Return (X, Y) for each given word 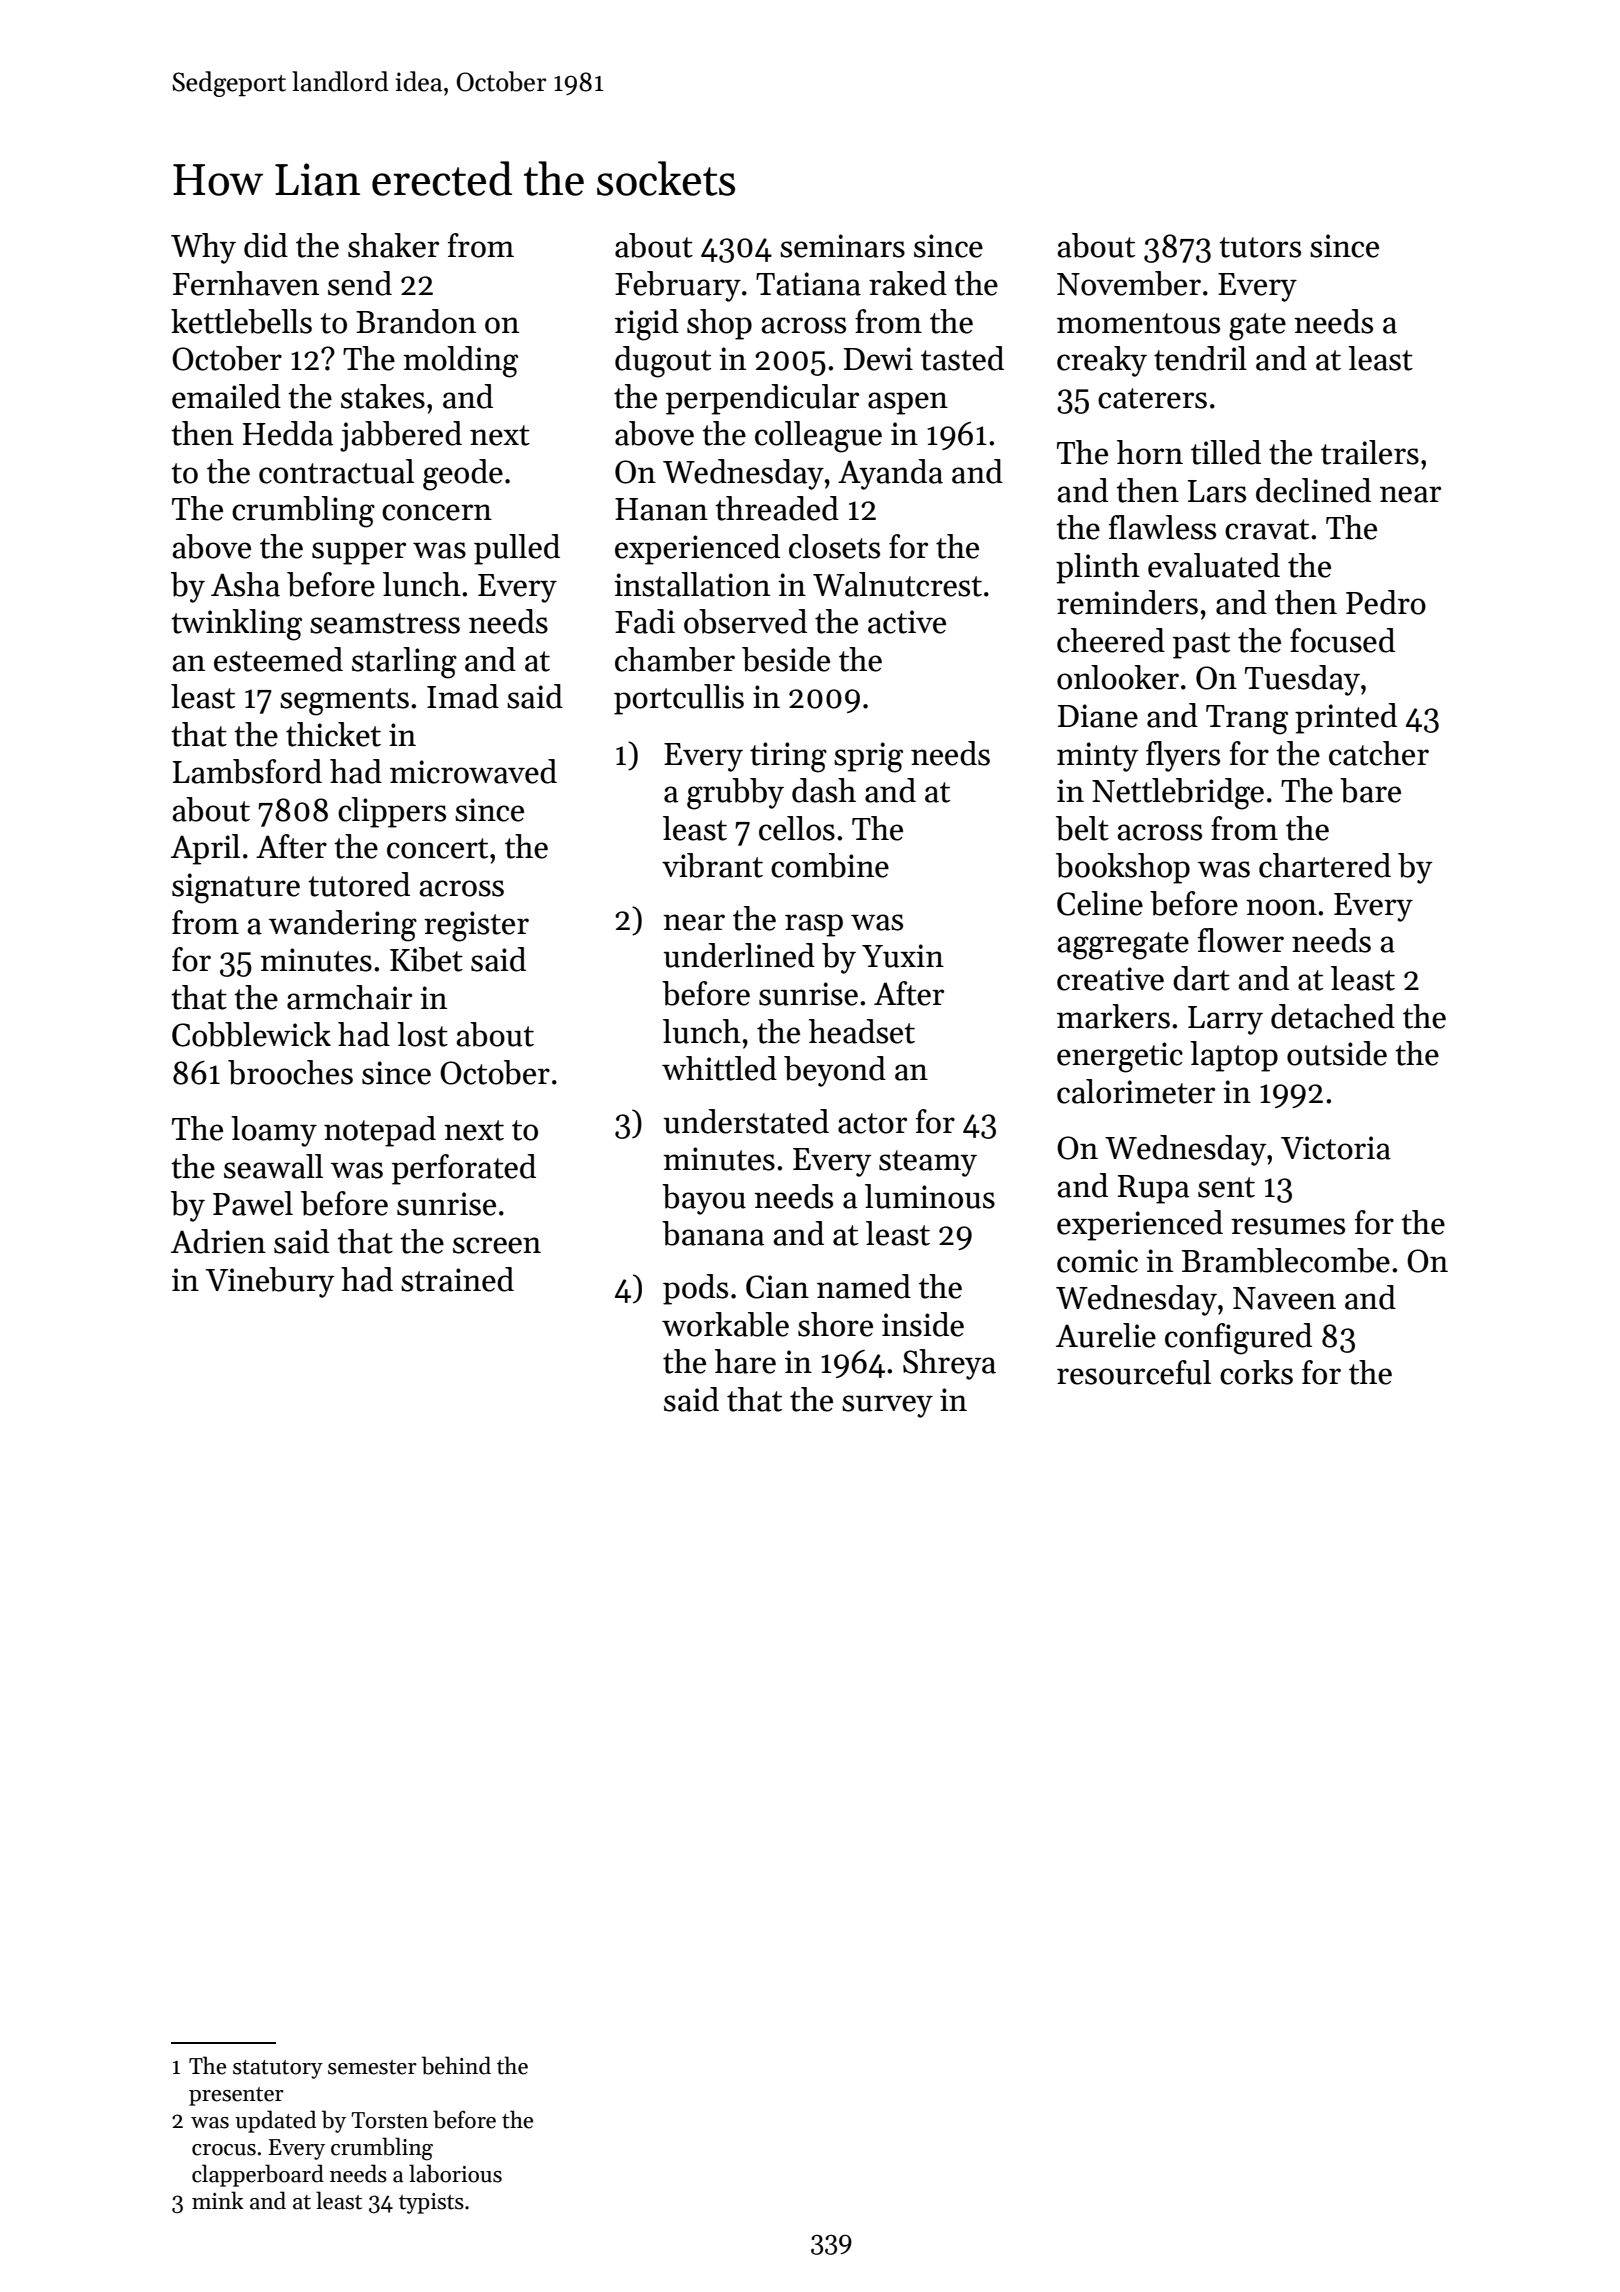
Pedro (1386, 602)
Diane (1098, 716)
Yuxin (903, 956)
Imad (463, 696)
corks (1256, 1372)
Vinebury (270, 1282)
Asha (245, 584)
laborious (455, 2173)
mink (218, 2200)
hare (745, 1361)
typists (431, 2203)
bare (1370, 790)
